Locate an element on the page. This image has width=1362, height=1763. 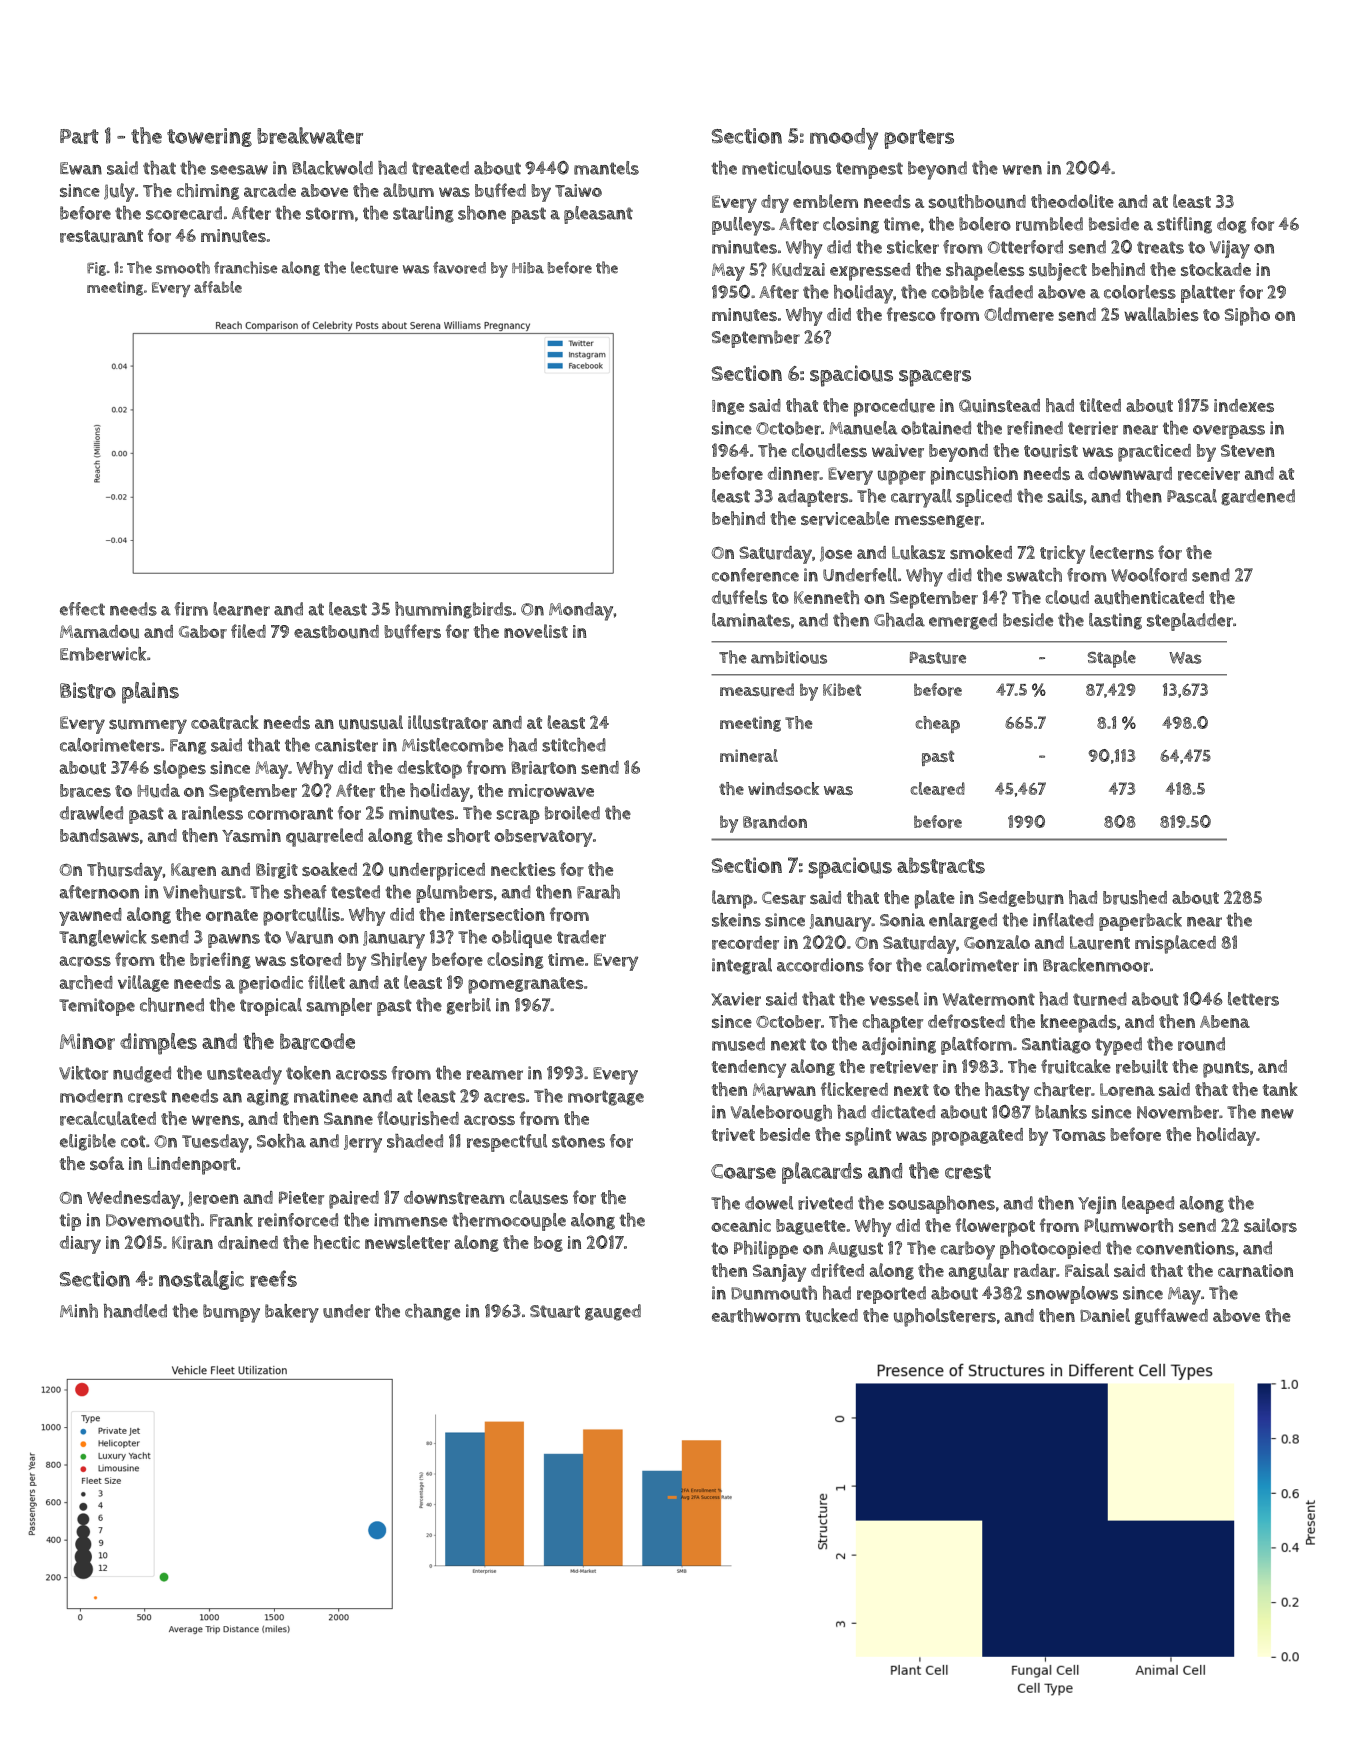
moody is located at coordinates (844, 139).
